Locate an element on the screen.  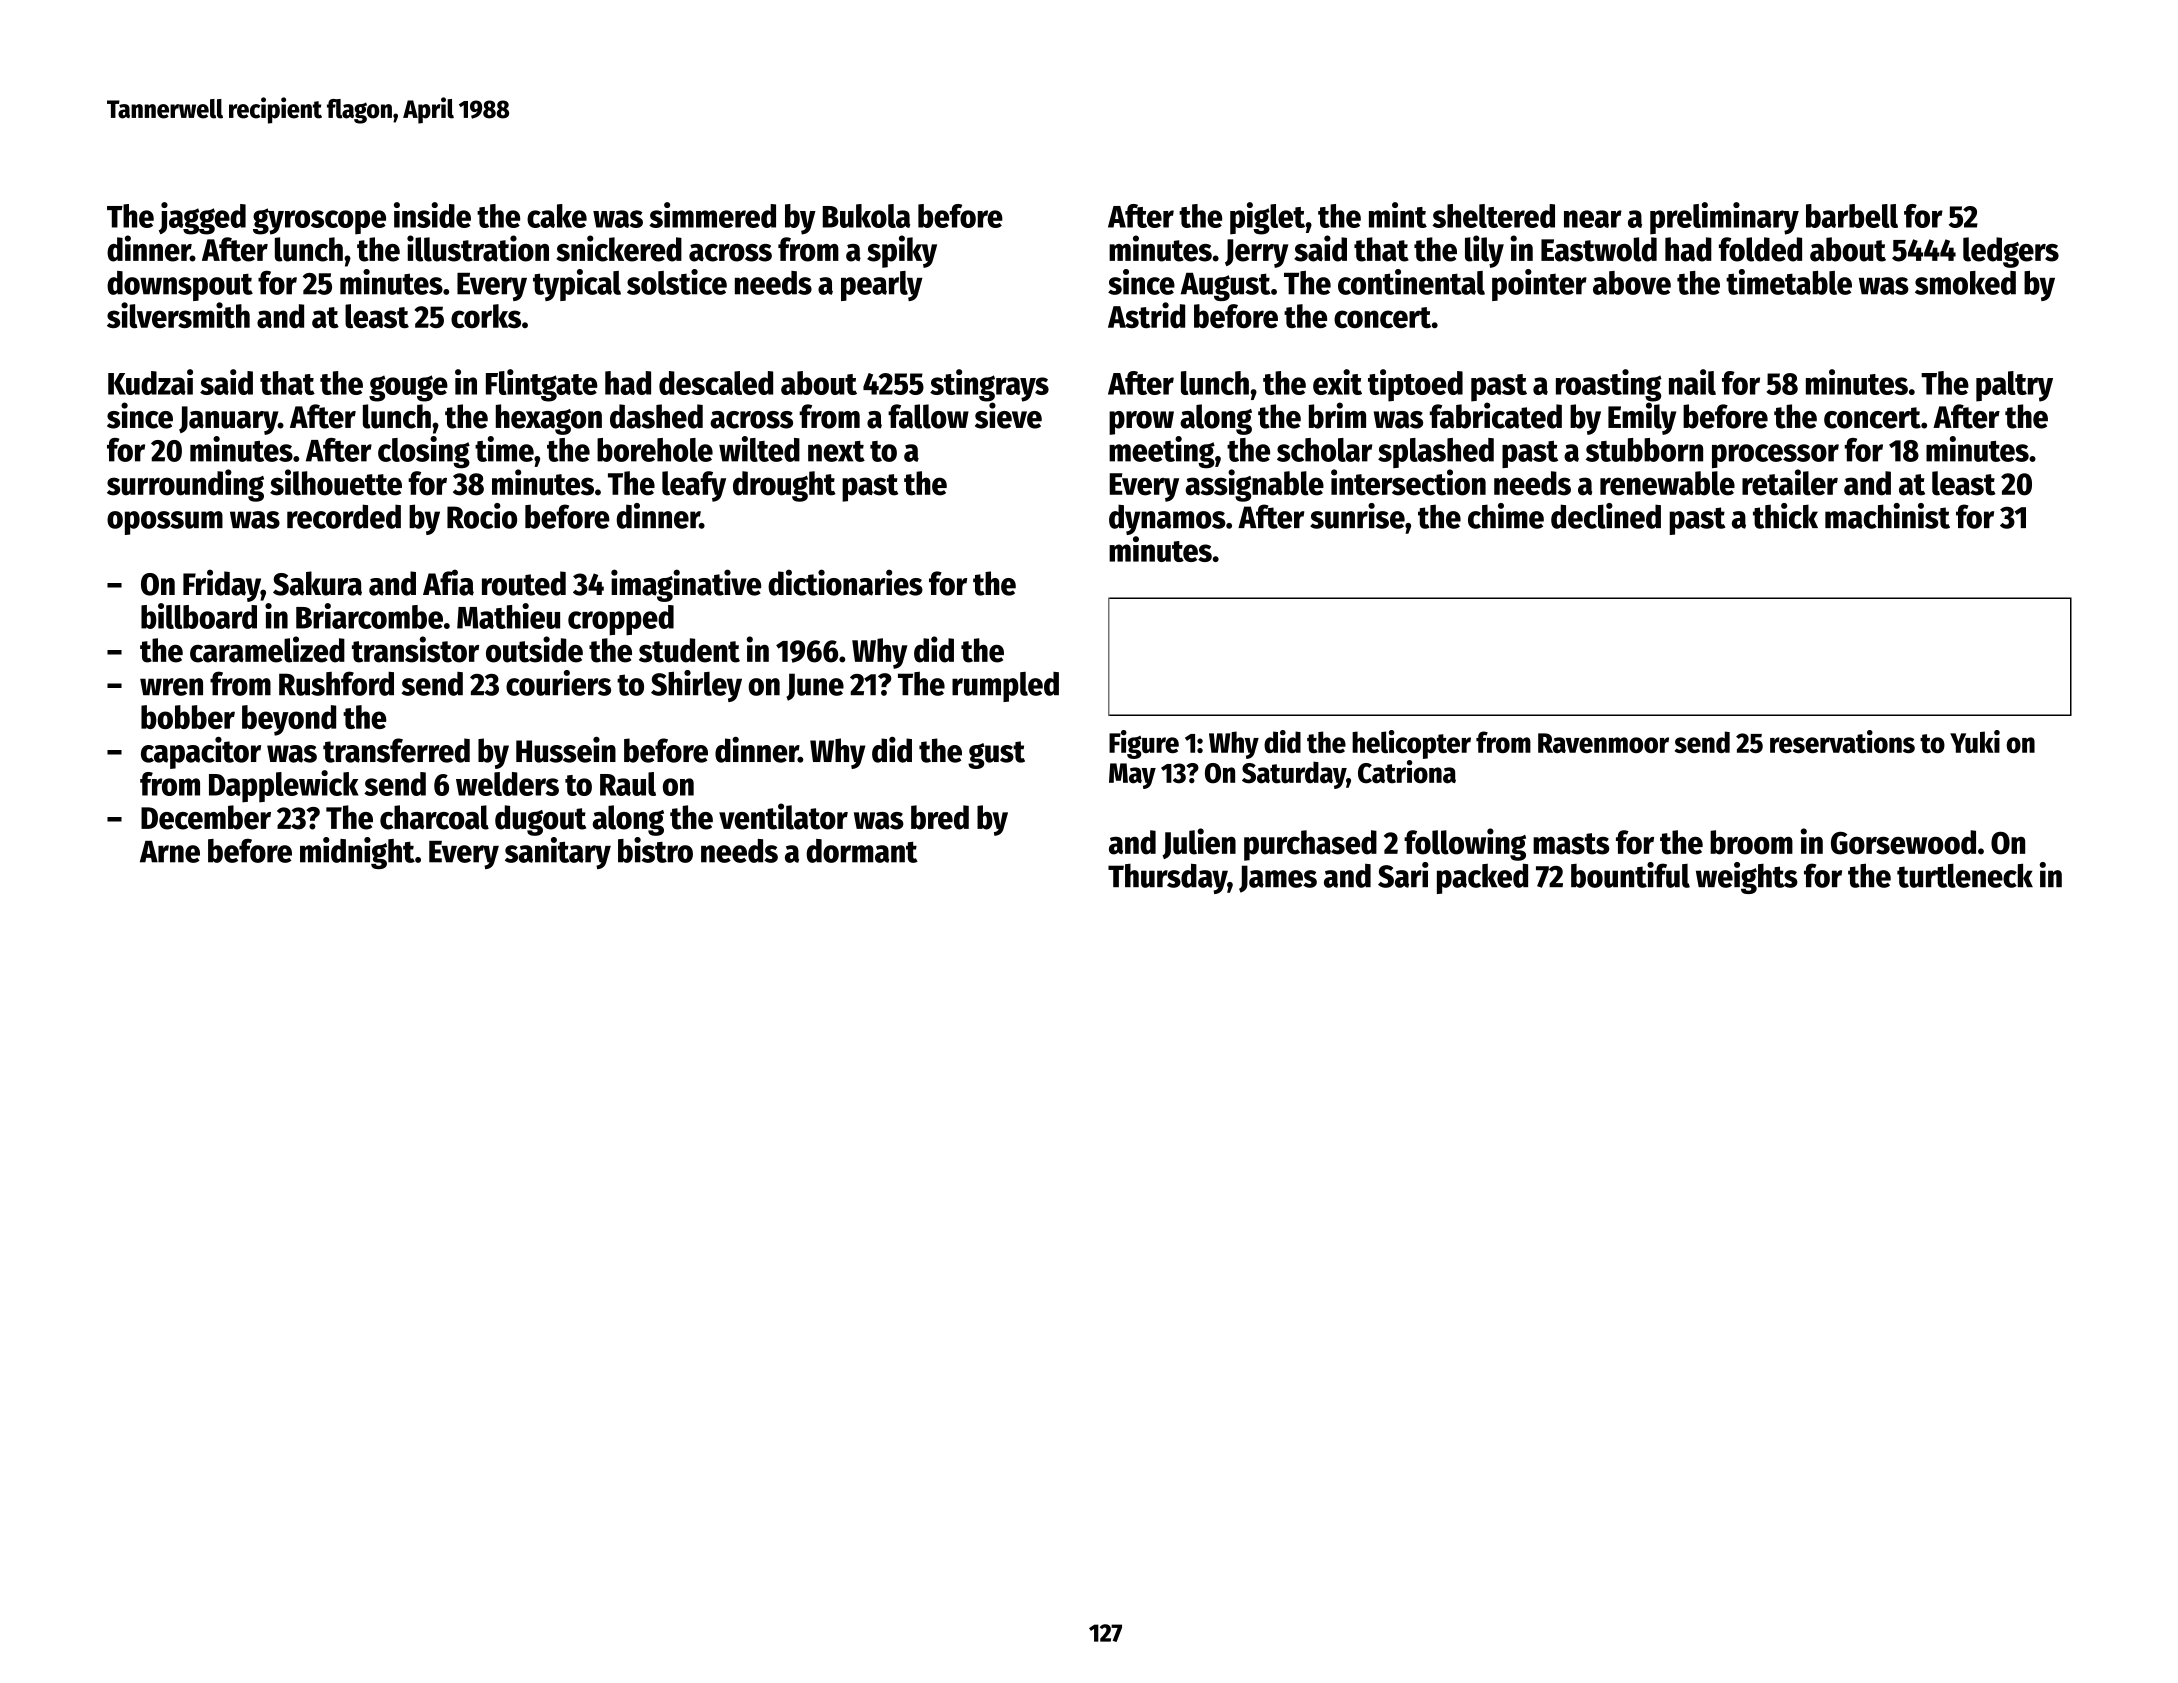
Sakura is located at coordinates (317, 583).
